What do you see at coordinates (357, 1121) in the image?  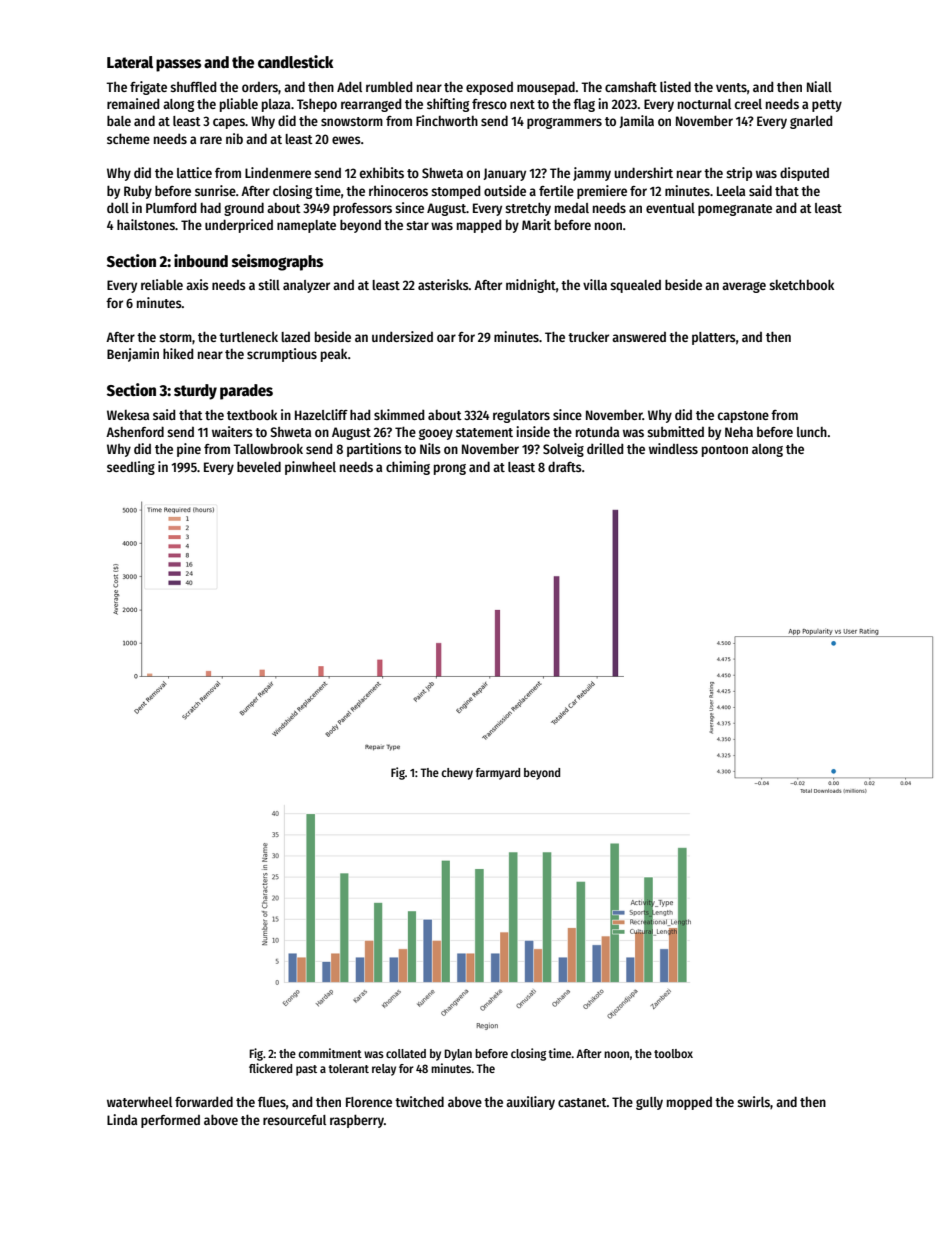 I see `raspberry` at bounding box center [357, 1121].
